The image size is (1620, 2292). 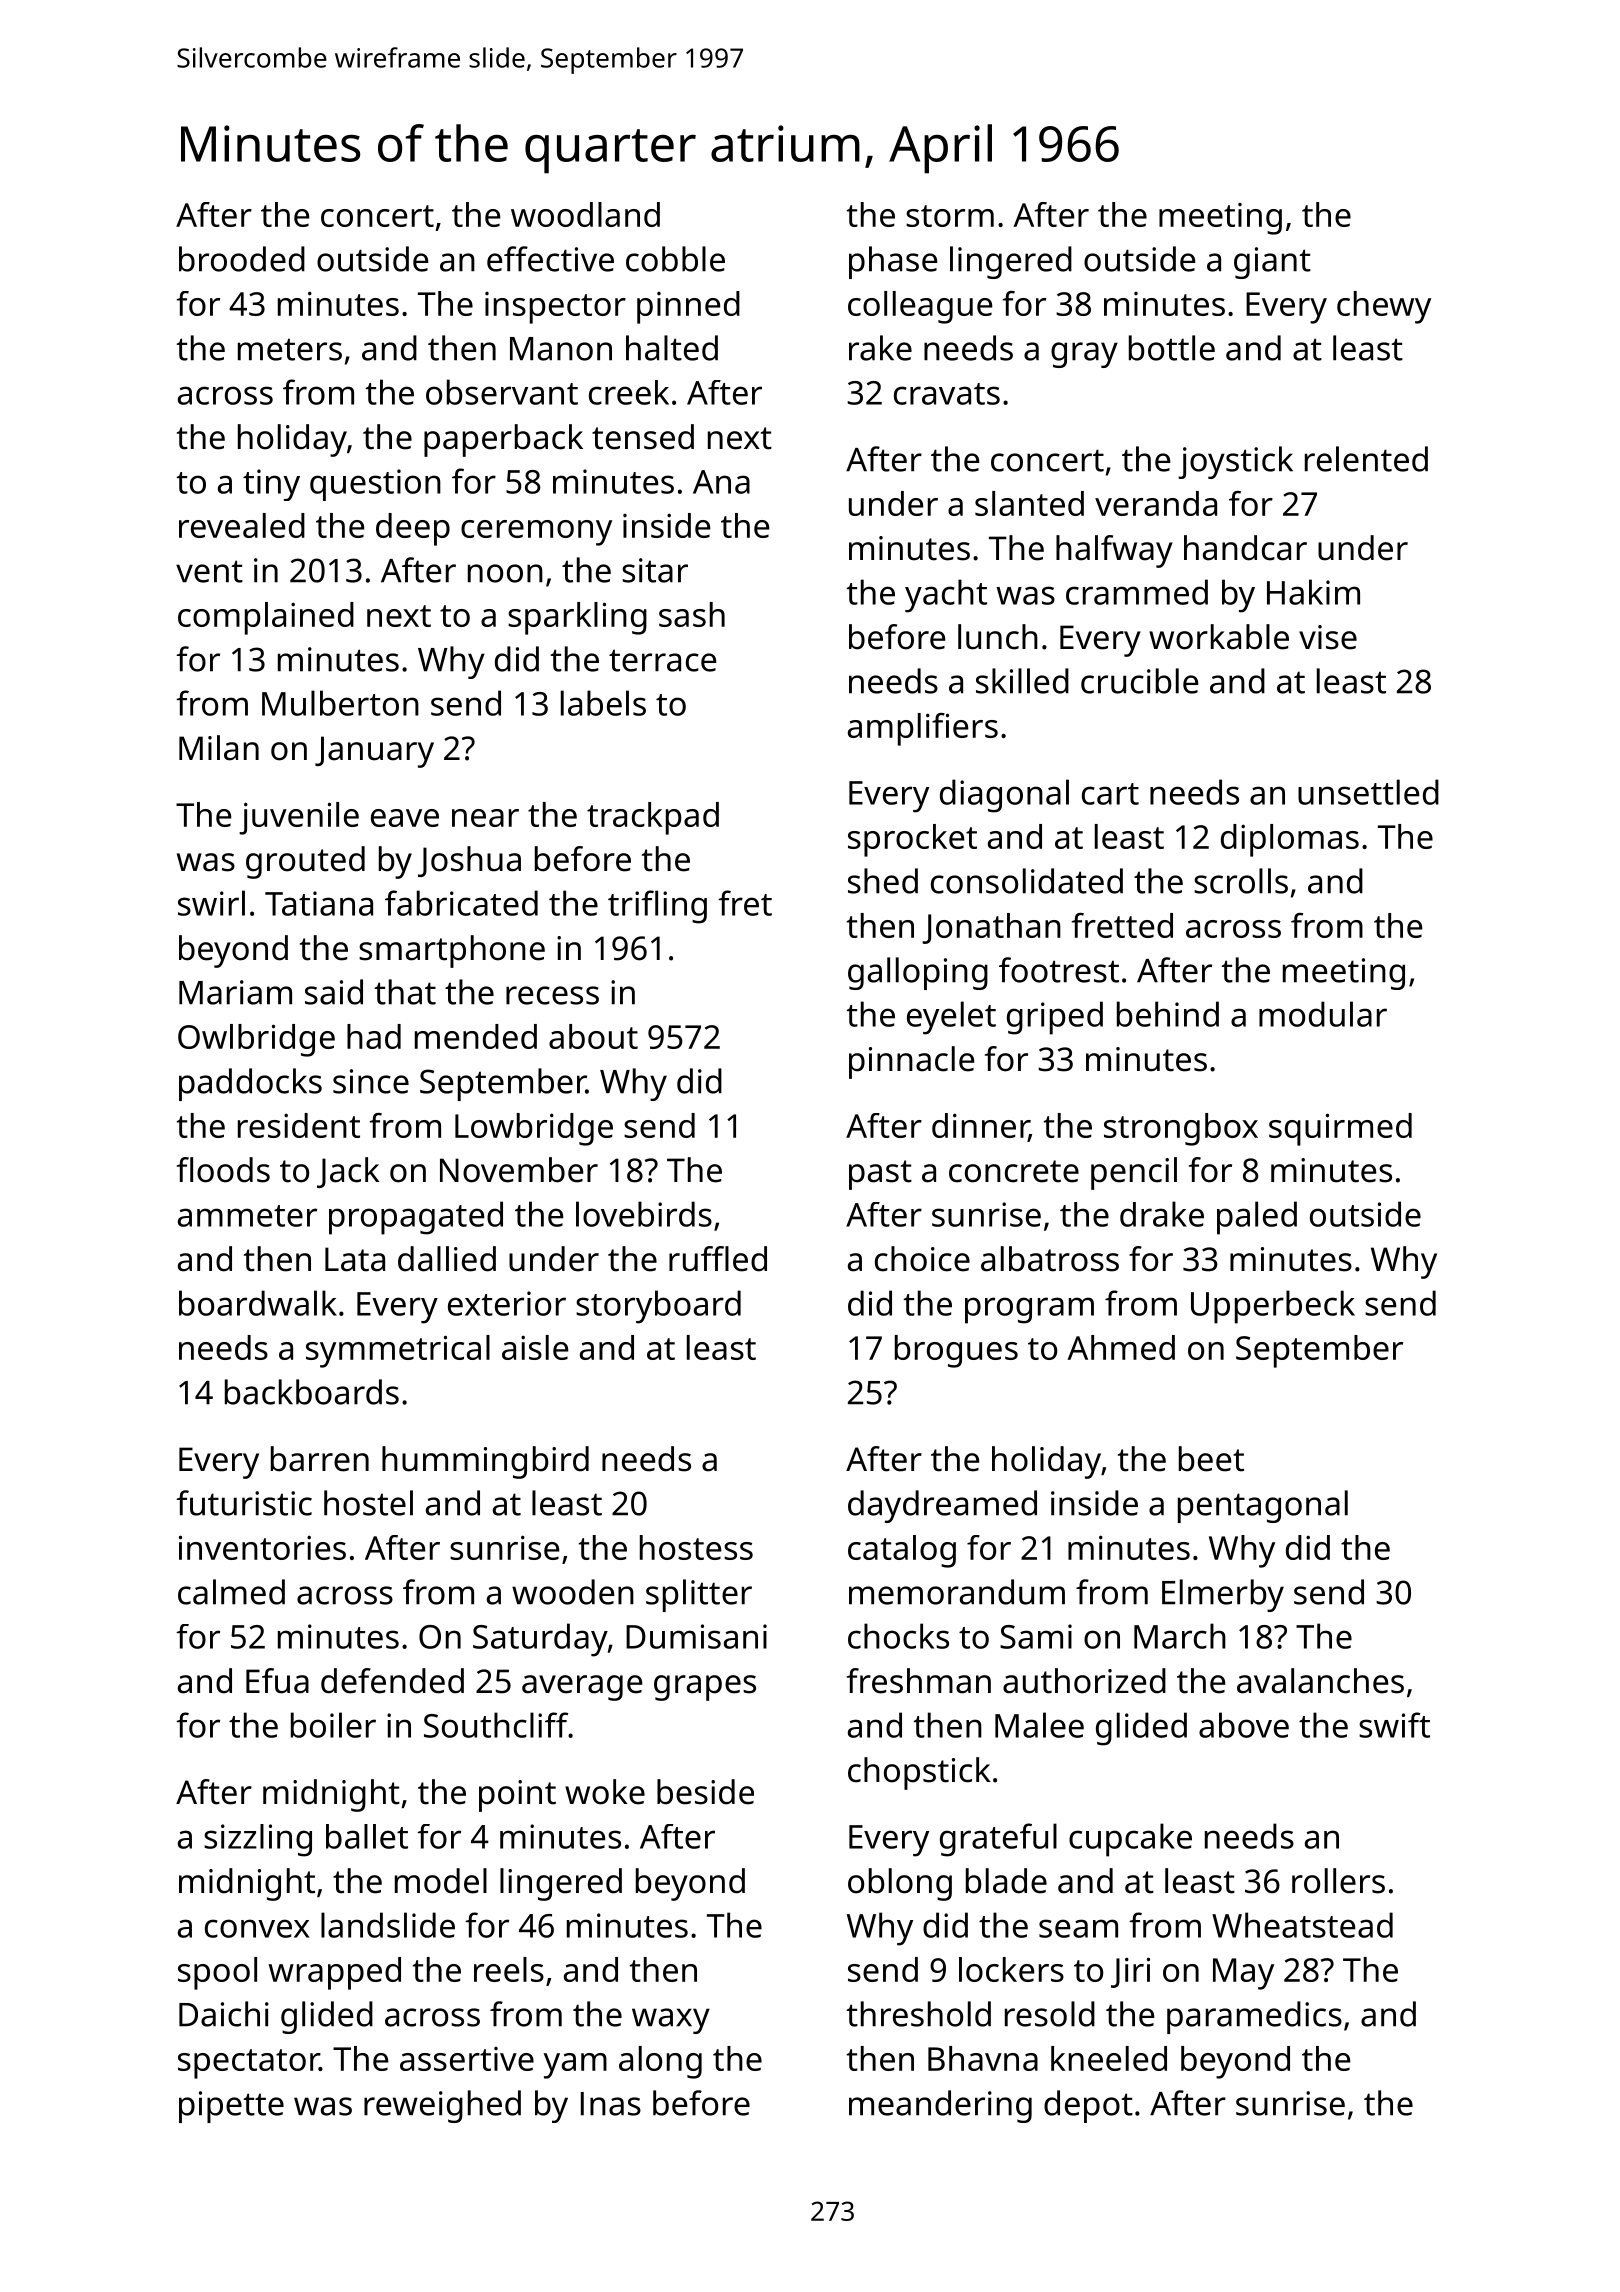 What do you see at coordinates (505, 573) in the page?
I see `noon` at bounding box center [505, 573].
